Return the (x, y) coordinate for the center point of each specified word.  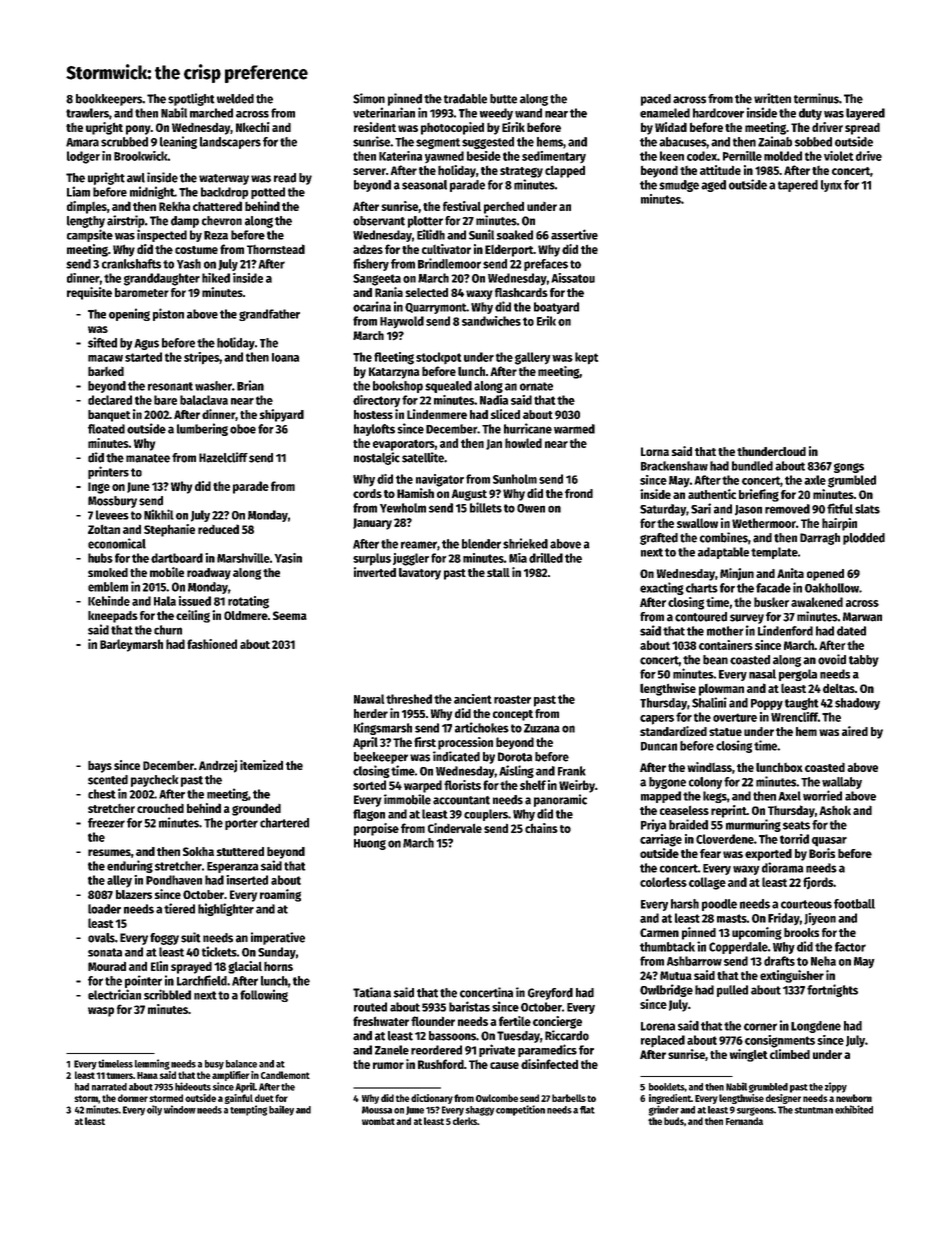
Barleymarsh (131, 645)
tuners (119, 1075)
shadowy (857, 704)
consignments (780, 1041)
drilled (546, 558)
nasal (762, 674)
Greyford (550, 994)
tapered (798, 186)
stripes (201, 358)
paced (656, 100)
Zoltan (104, 529)
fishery (371, 264)
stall (498, 572)
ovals (101, 938)
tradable (465, 99)
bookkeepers (109, 100)
